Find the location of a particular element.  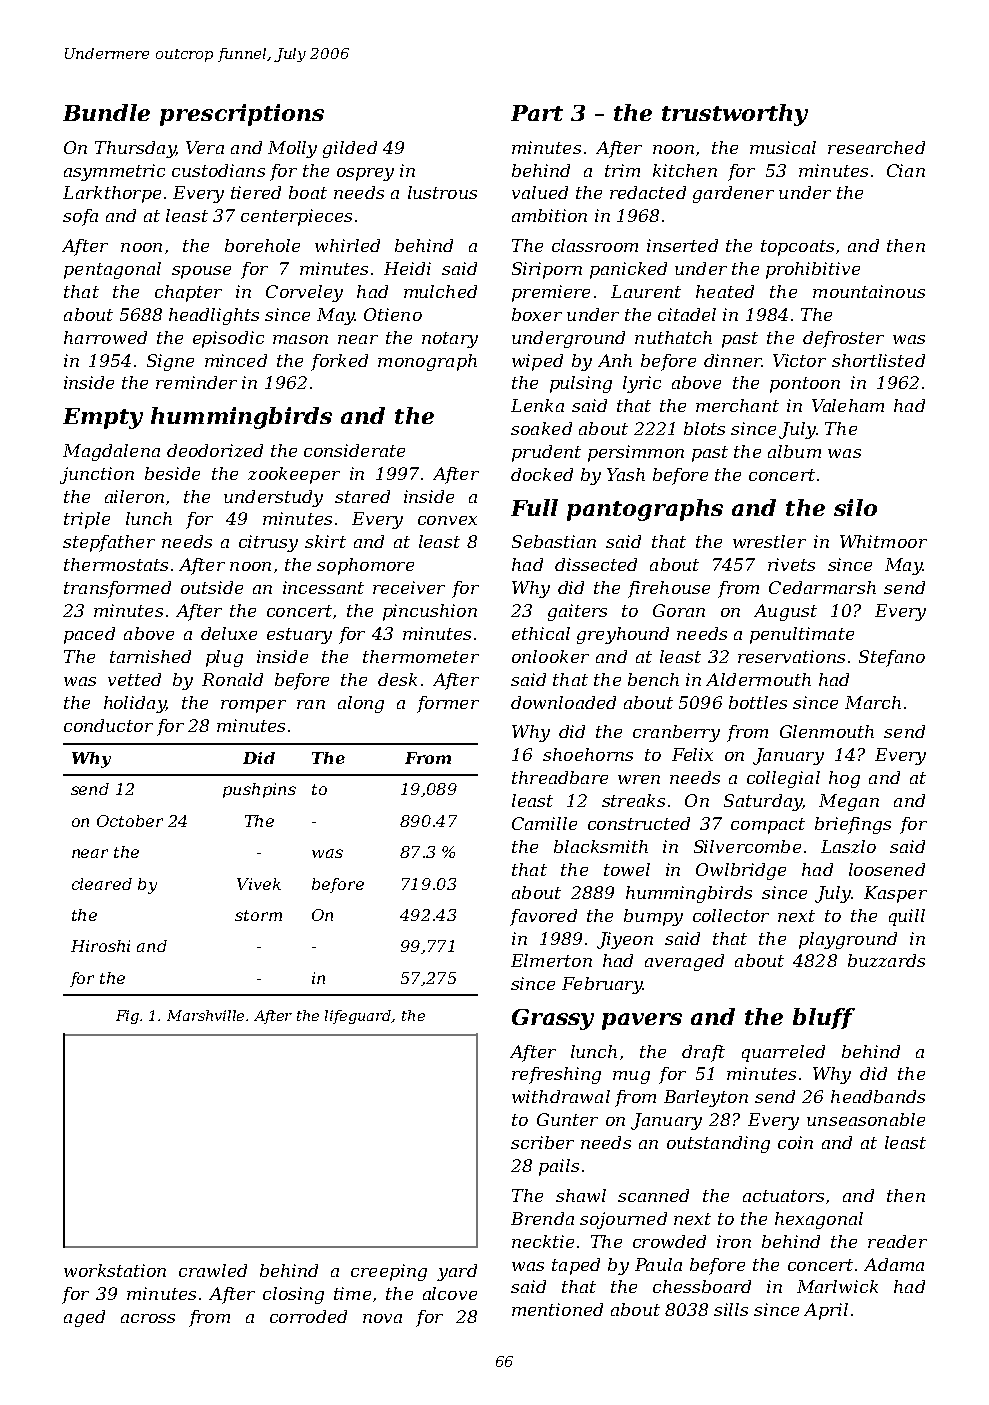

ethical is located at coordinates (541, 633).
